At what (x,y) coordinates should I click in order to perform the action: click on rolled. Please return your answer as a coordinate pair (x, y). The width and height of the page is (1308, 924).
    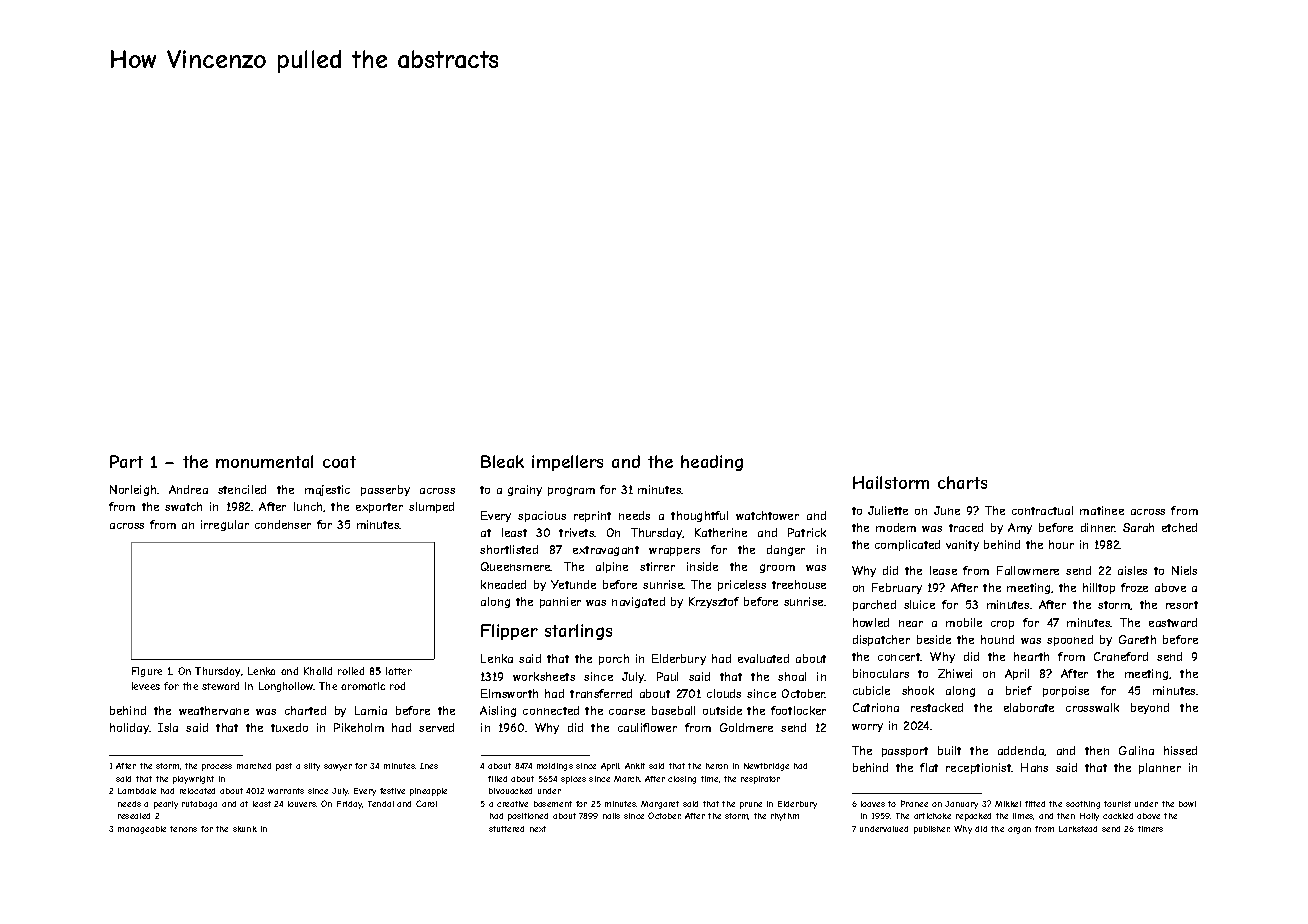
    Looking at the image, I should click on (351, 671).
